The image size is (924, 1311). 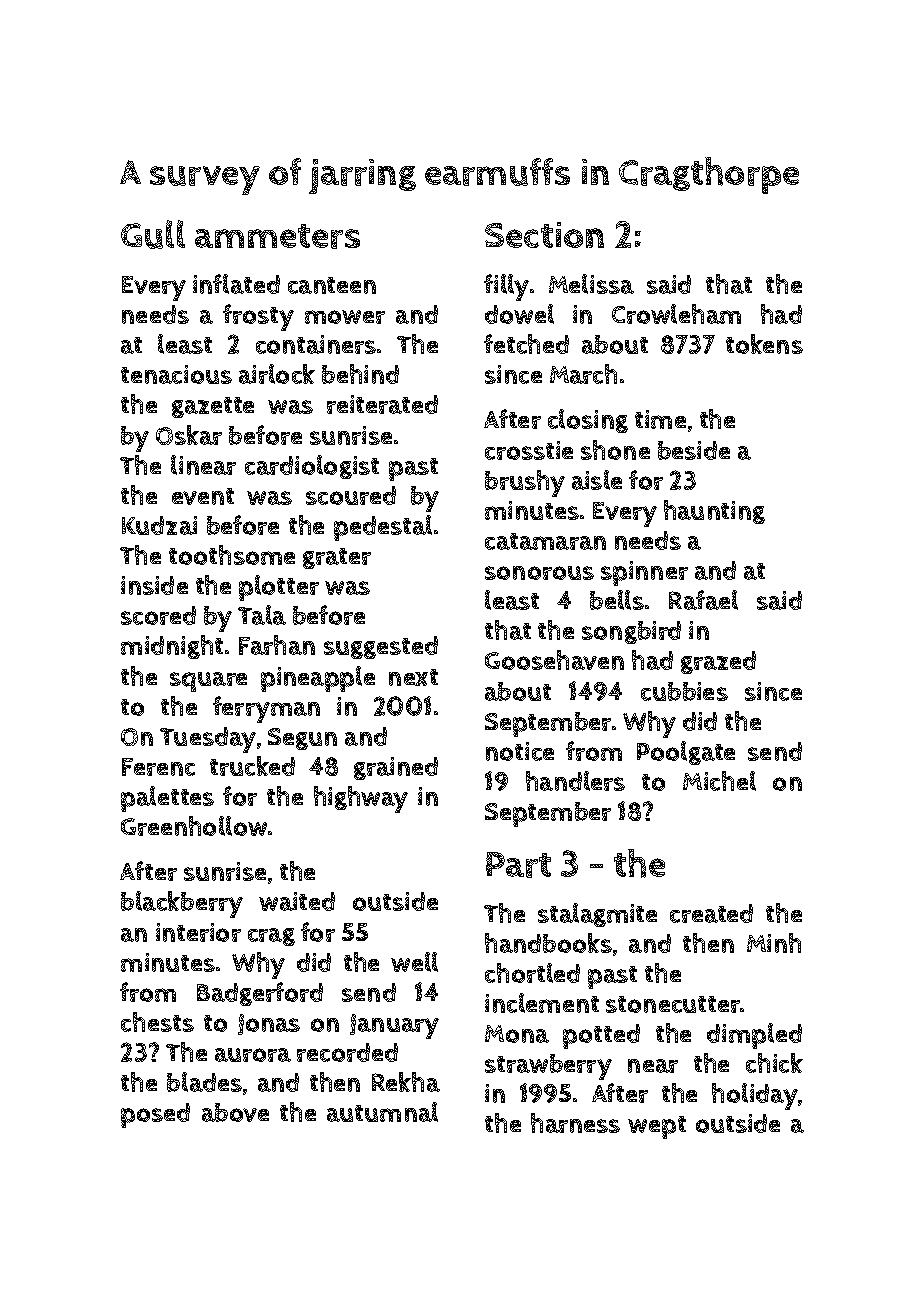 What do you see at coordinates (774, 943) in the document?
I see `Minh` at bounding box center [774, 943].
